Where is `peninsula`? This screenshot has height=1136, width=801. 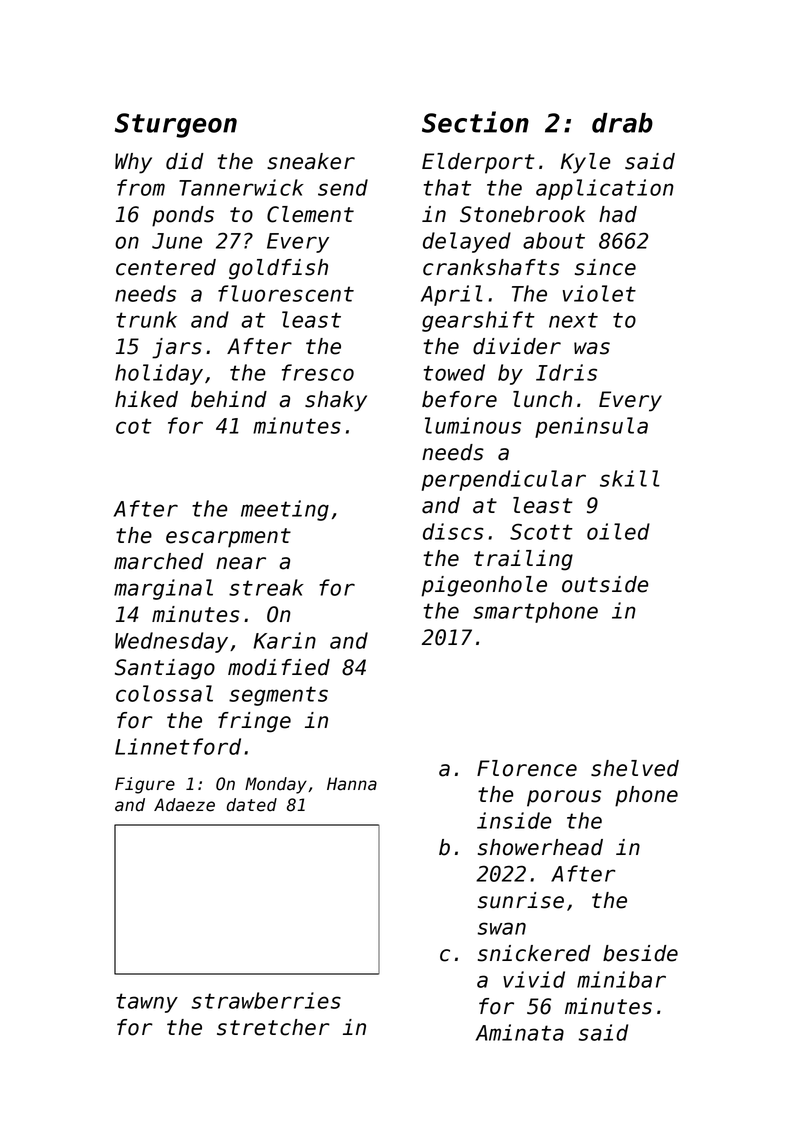 peninsula is located at coordinates (591, 427).
